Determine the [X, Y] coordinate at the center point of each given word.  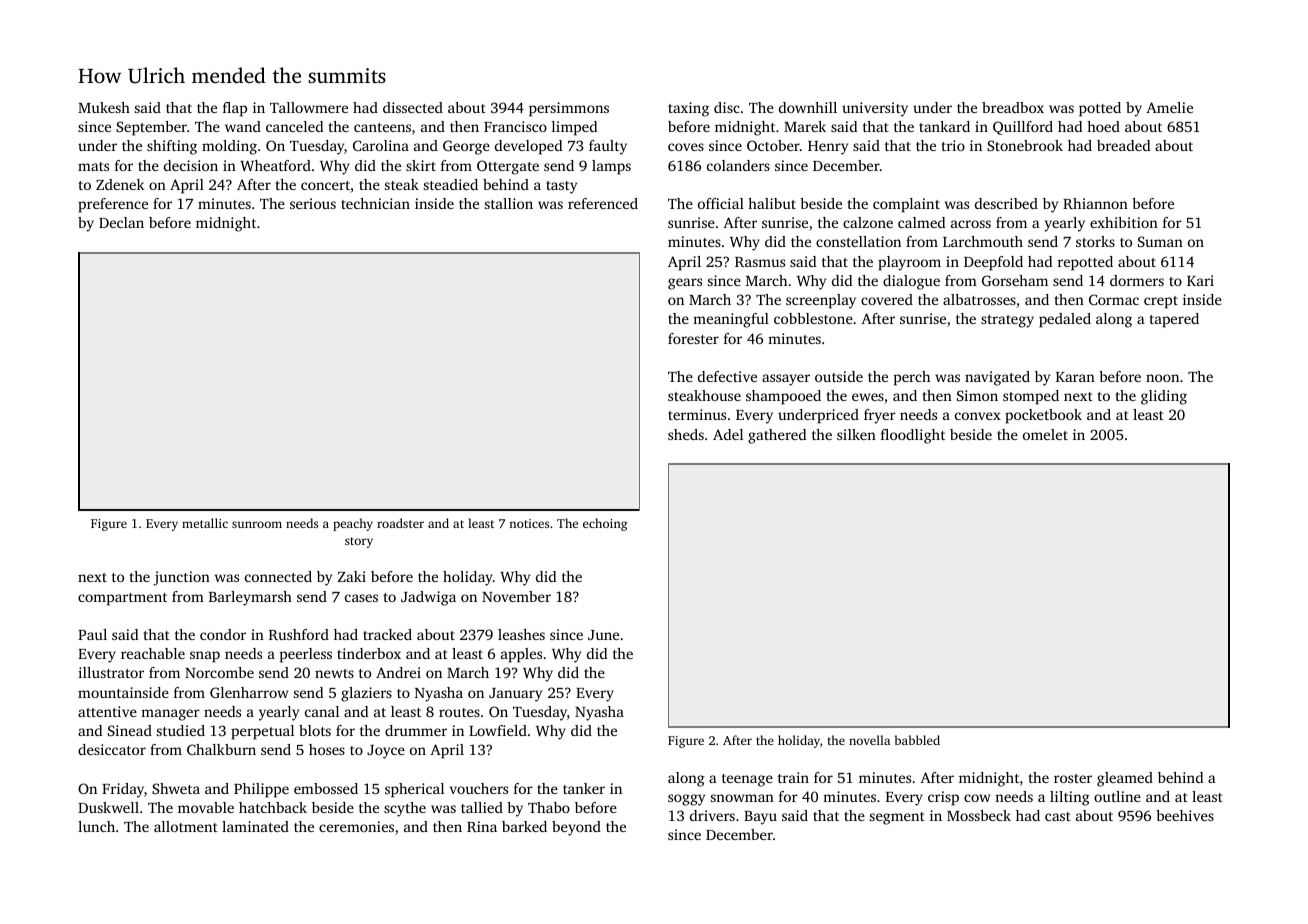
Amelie [1169, 107]
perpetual [262, 732]
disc [727, 107]
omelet [1045, 434]
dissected [413, 107]
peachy [353, 524]
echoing [605, 524]
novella [869, 740]
